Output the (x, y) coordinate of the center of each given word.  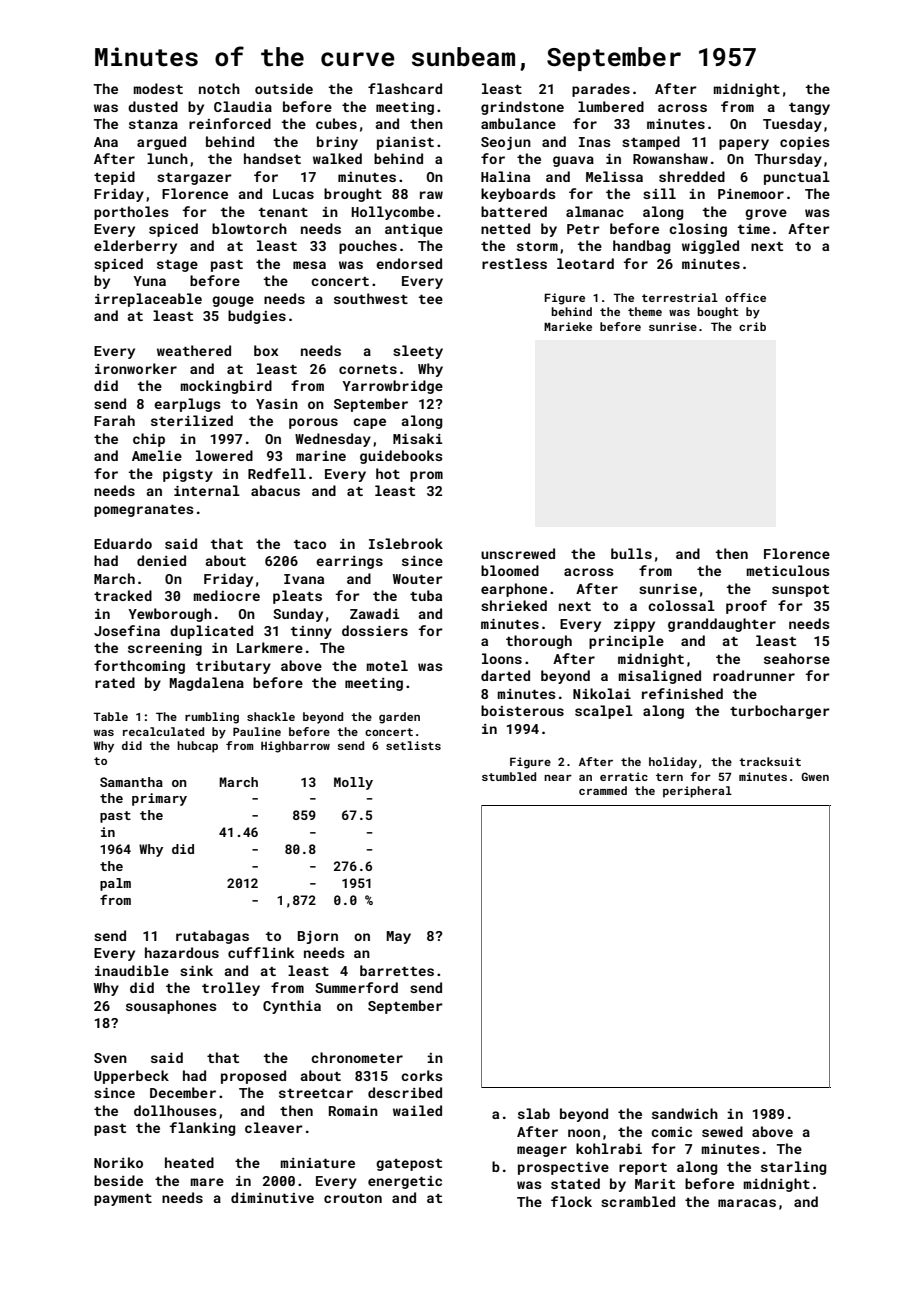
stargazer (194, 179)
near (558, 778)
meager (542, 1151)
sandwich (685, 1113)
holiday (673, 763)
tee (431, 299)
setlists (413, 745)
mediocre (226, 595)
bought (717, 313)
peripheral (697, 792)
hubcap (197, 747)
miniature (317, 1163)
